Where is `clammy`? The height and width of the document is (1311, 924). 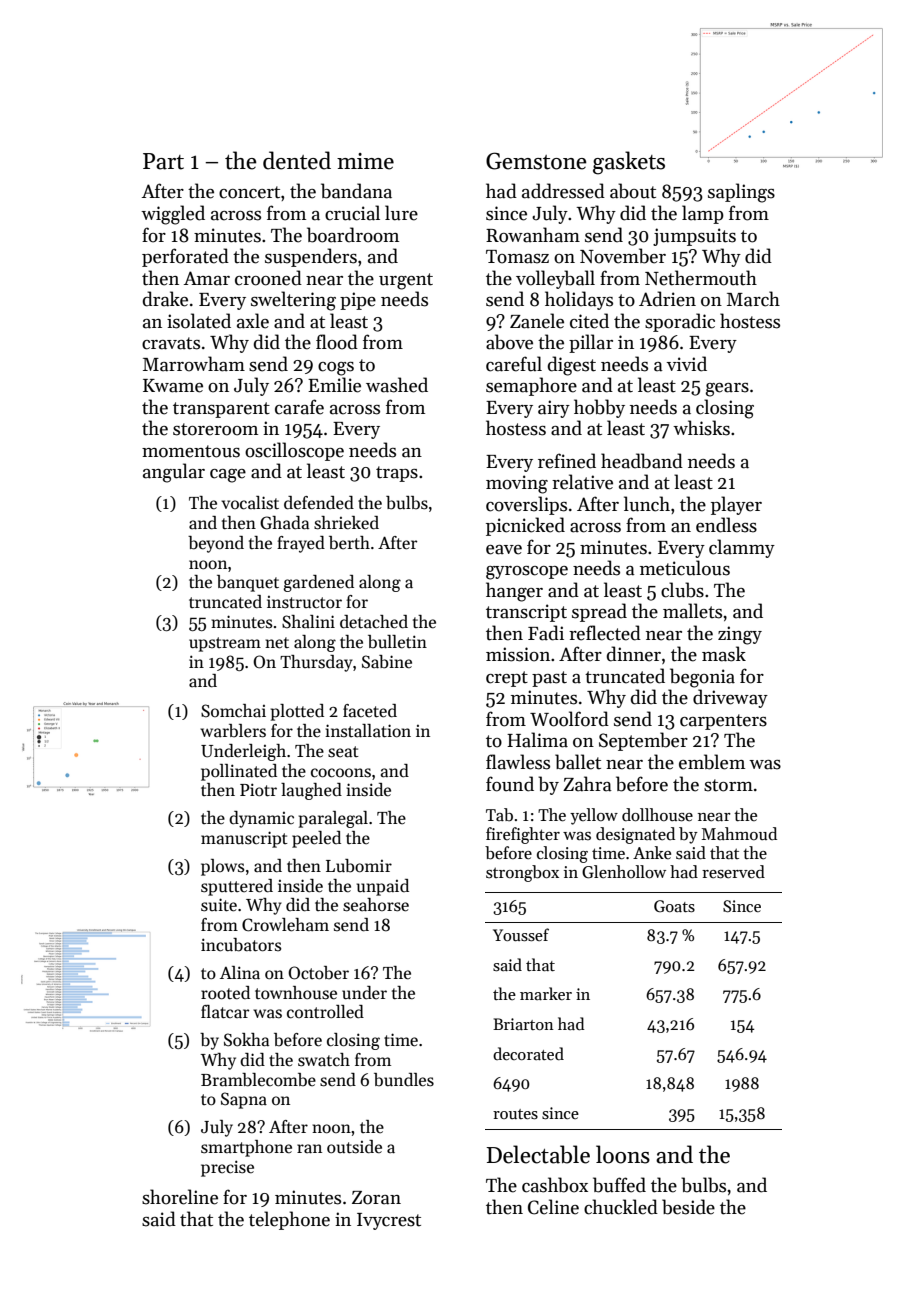 clammy is located at coordinates (742, 548).
